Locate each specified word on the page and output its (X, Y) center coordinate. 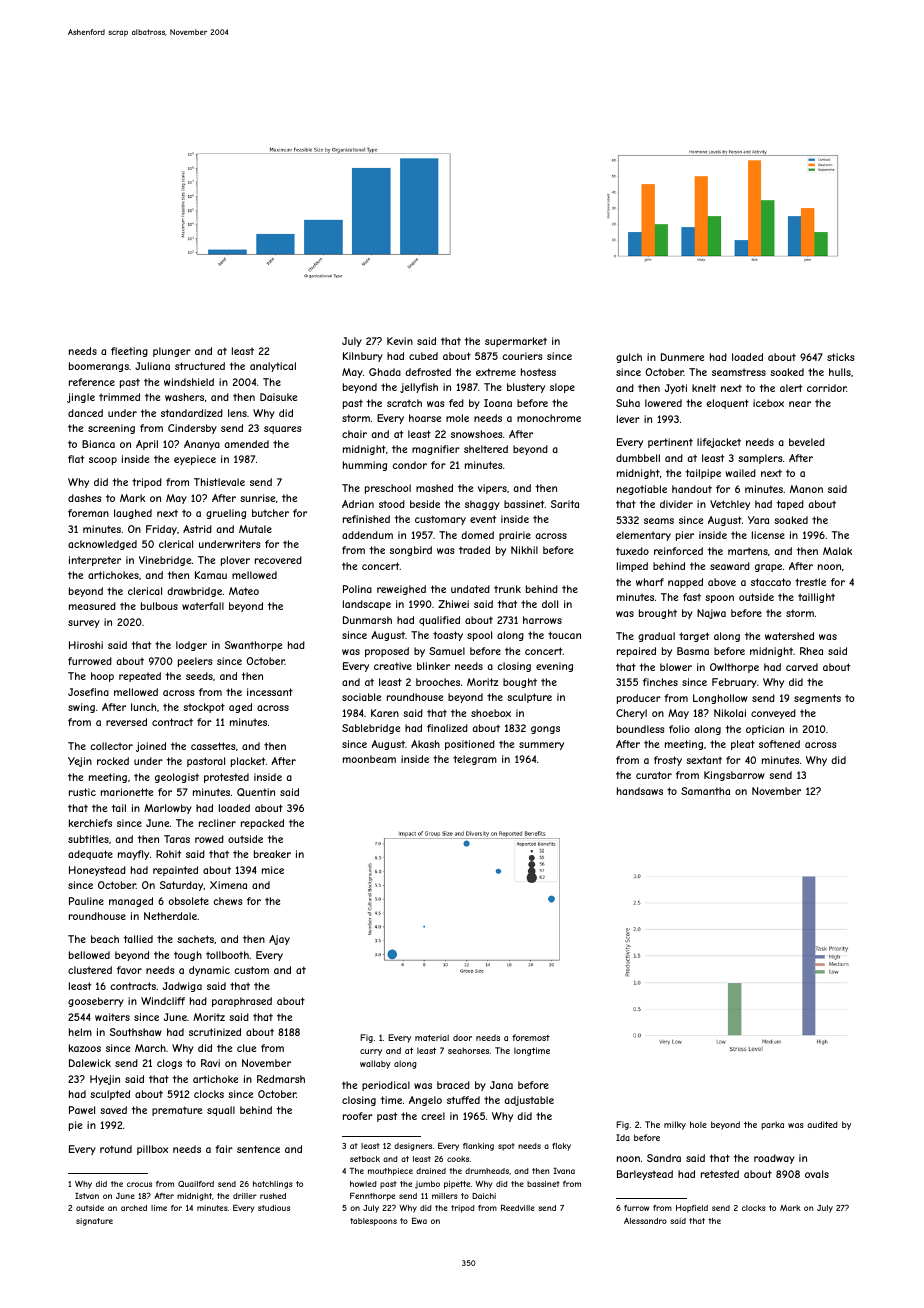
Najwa (711, 614)
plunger (172, 352)
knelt (704, 388)
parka (772, 1125)
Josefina (88, 692)
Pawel (82, 1110)
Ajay (279, 940)
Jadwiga (182, 987)
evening (554, 667)
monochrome (549, 418)
